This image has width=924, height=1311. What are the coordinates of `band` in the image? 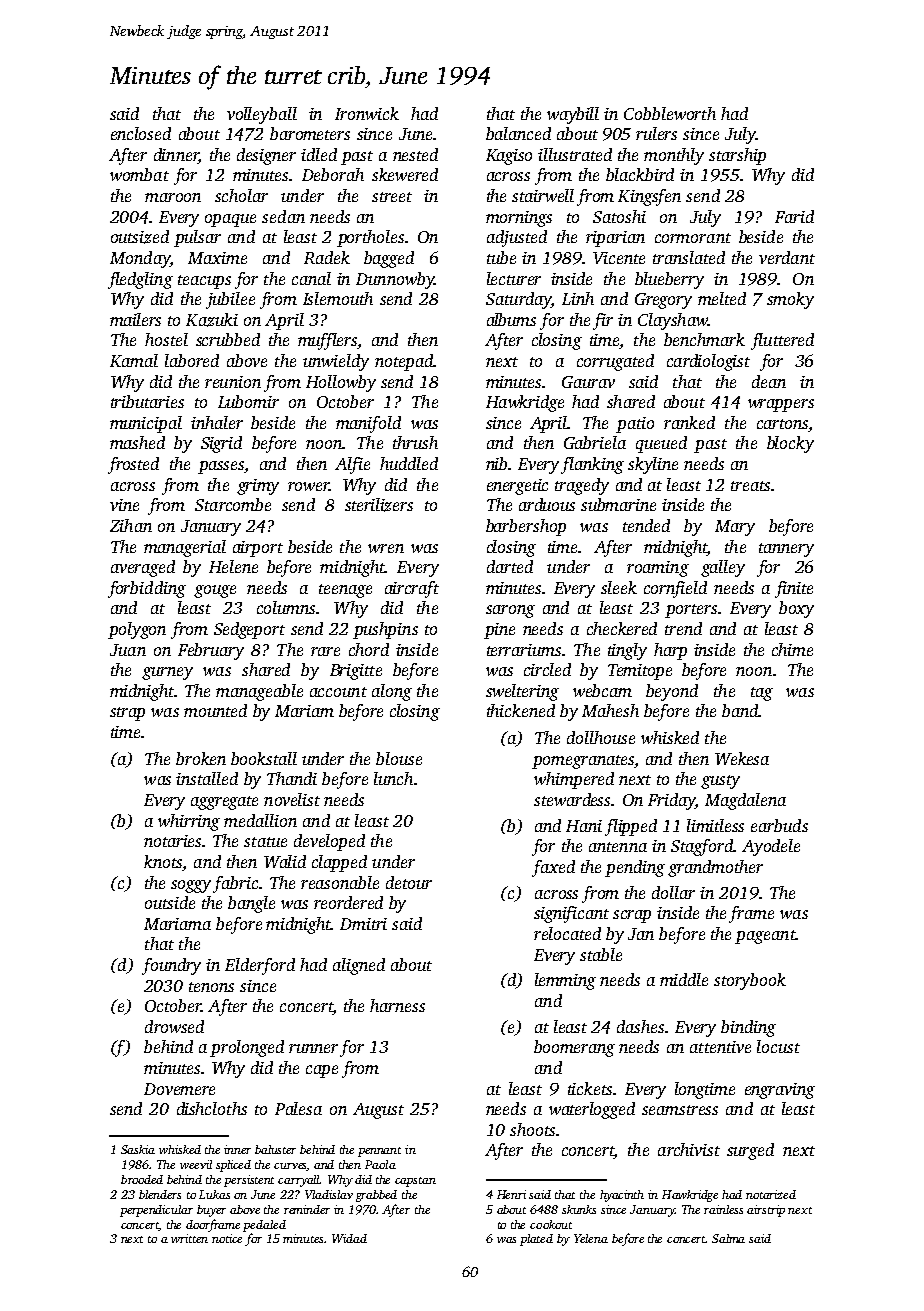 It's located at (740, 710).
